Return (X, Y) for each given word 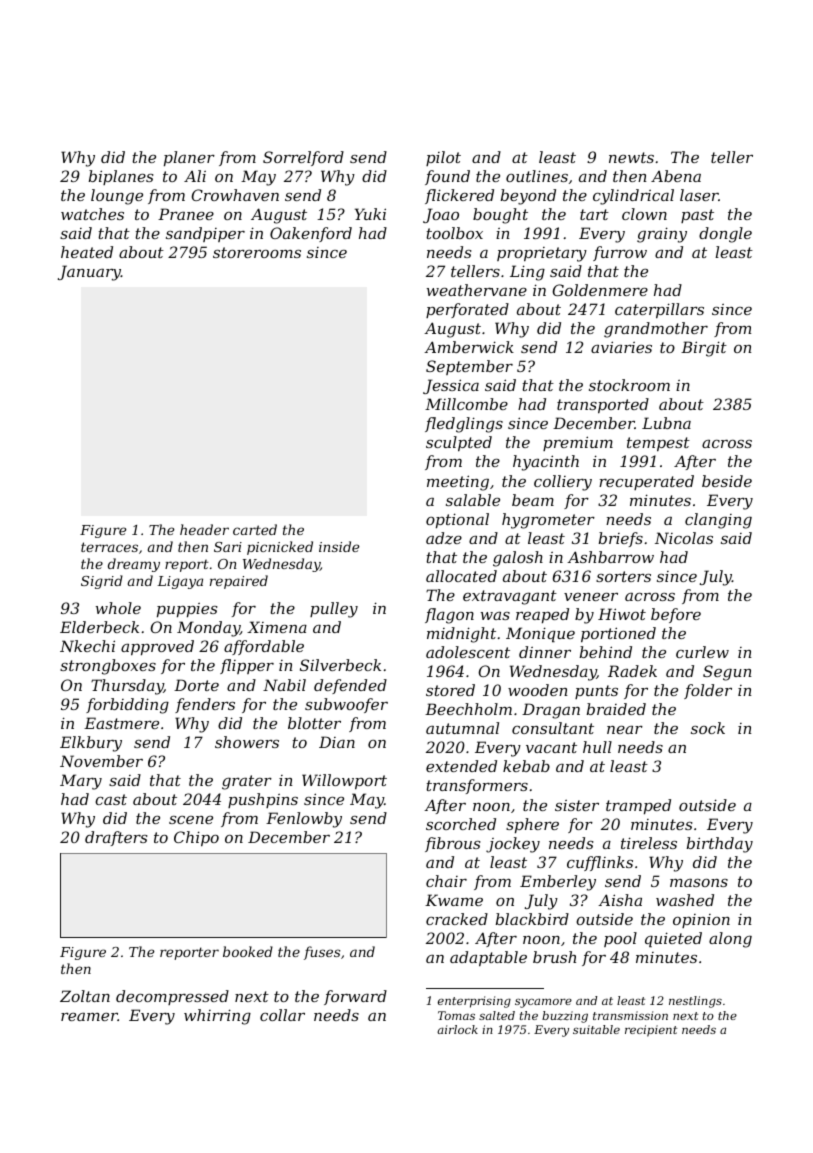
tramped (638, 806)
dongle (725, 235)
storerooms (257, 252)
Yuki (370, 214)
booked (248, 951)
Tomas (456, 1015)
